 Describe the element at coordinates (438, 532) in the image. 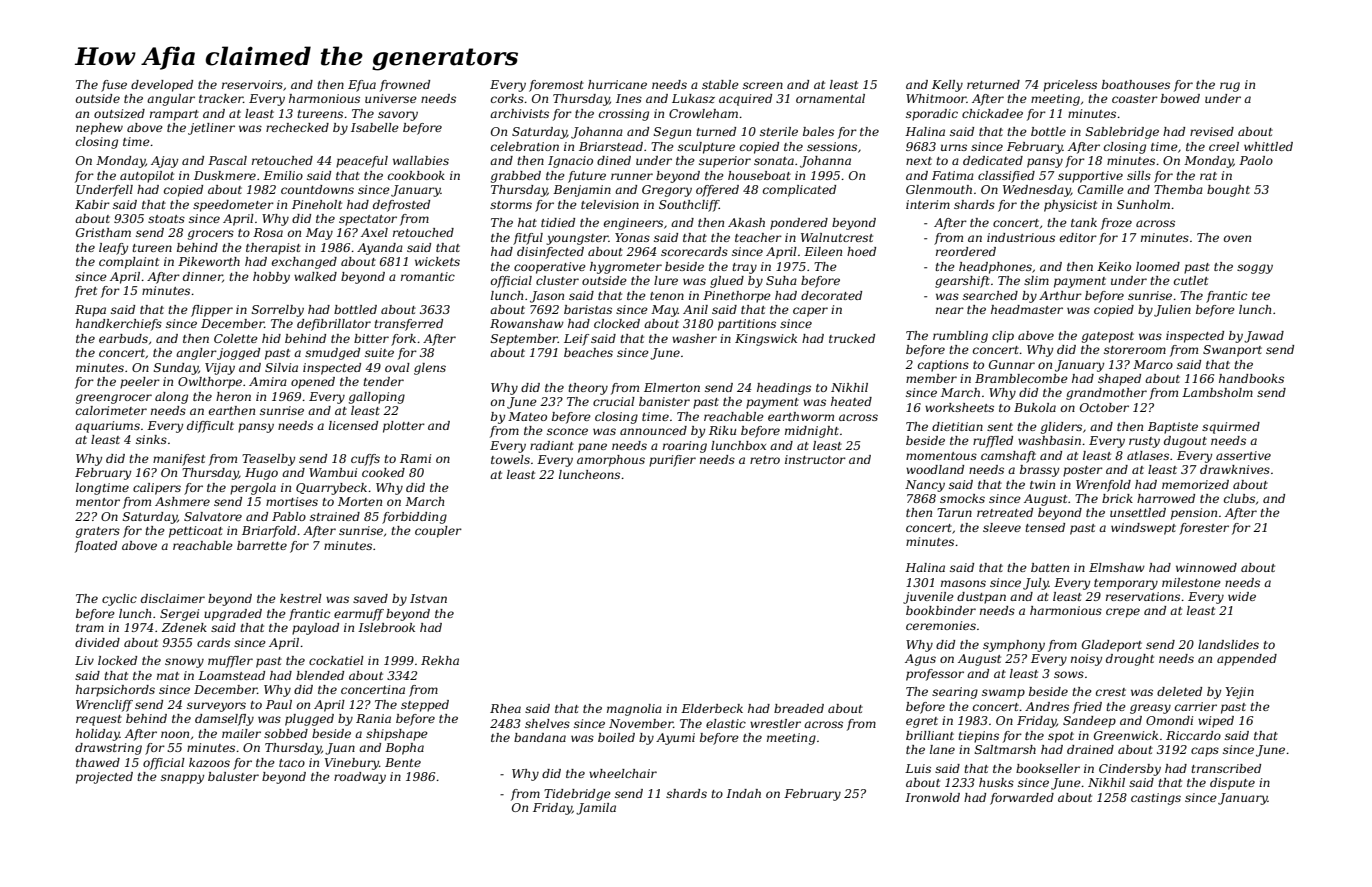

I see `coupler` at that location.
